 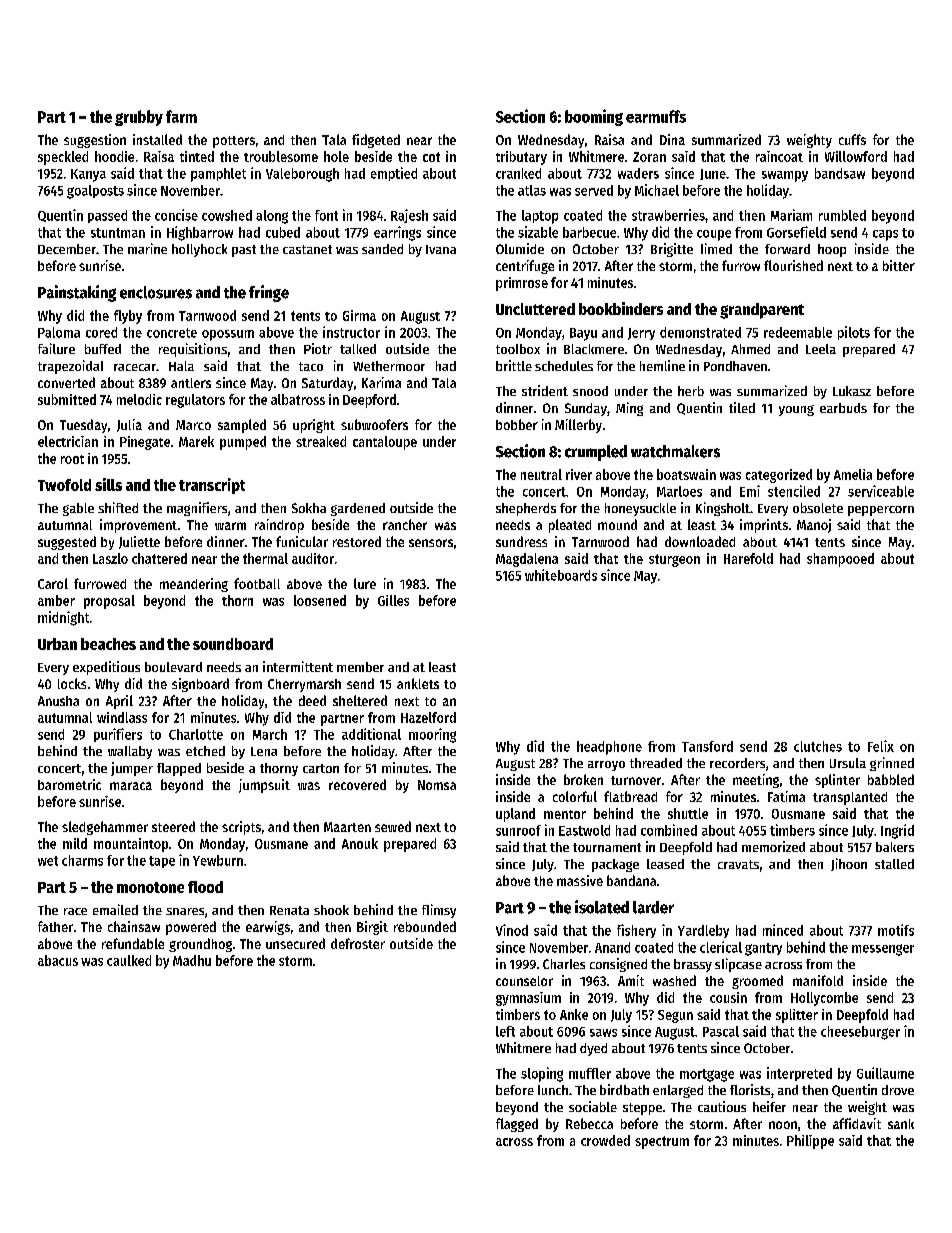 I want to click on cot, so click(x=431, y=157).
